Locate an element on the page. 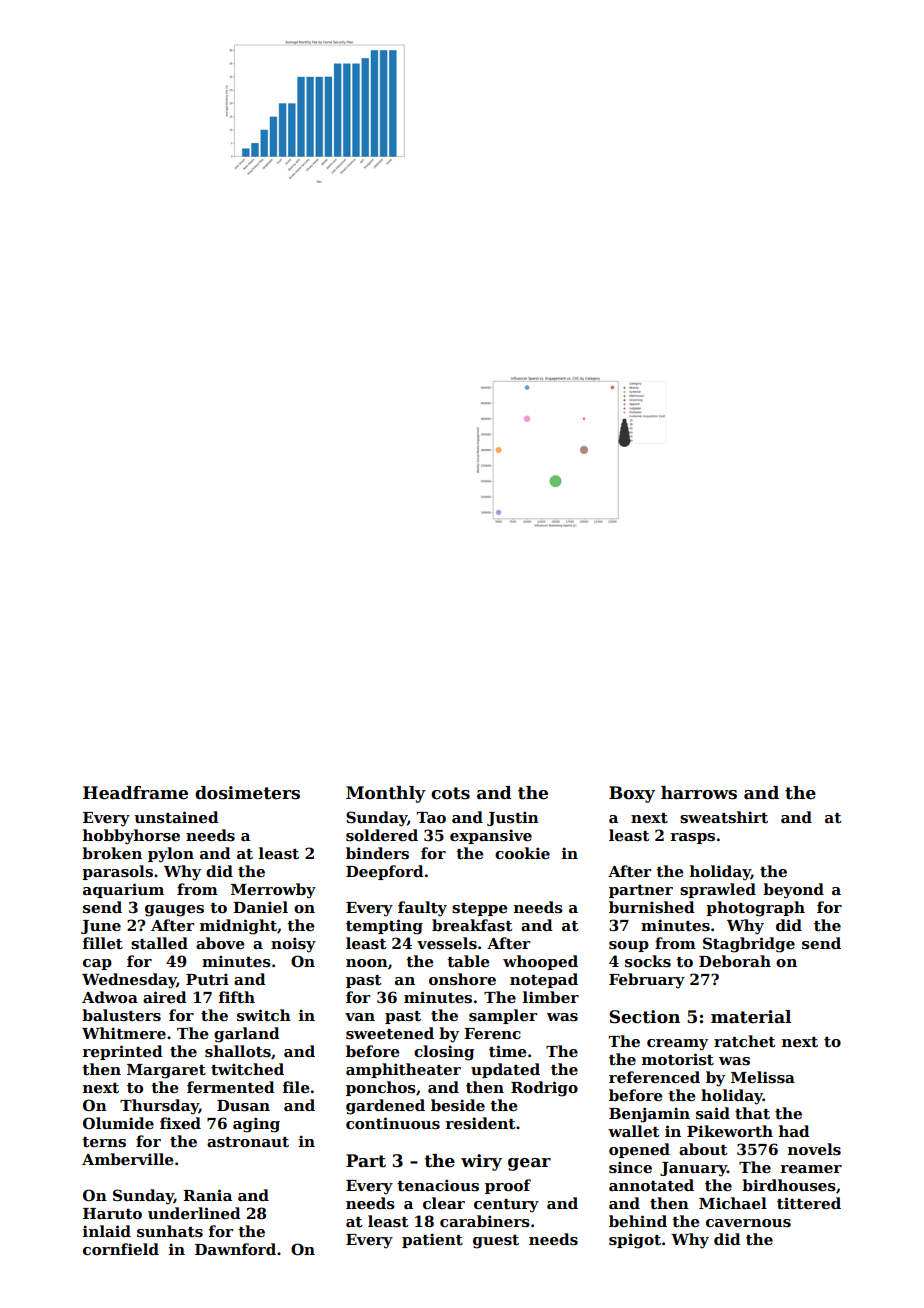 Image resolution: width=924 pixels, height=1308 pixels. cornfield is located at coordinates (121, 1249).
